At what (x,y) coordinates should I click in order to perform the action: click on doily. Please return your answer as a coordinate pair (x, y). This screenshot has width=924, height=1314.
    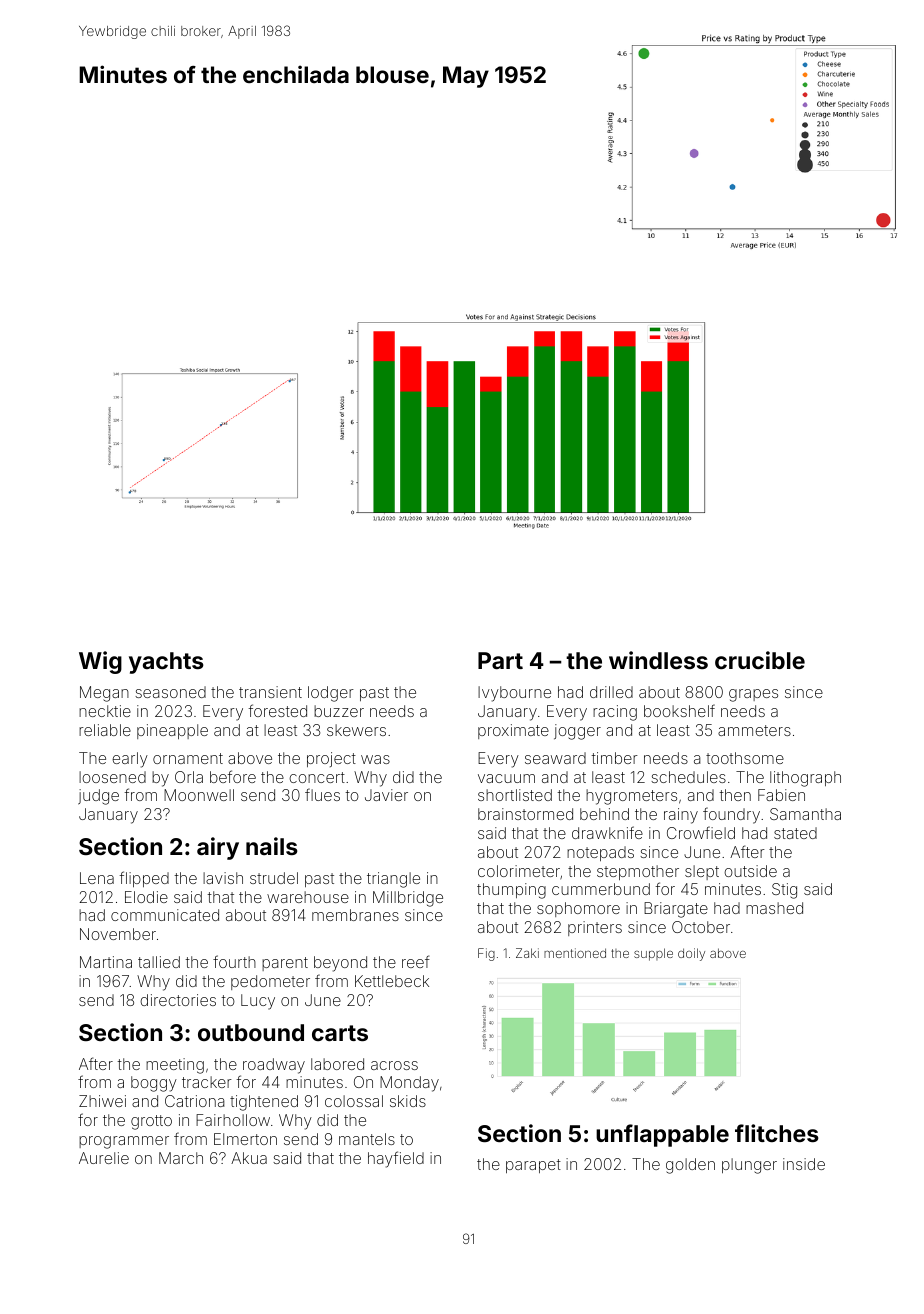
    Looking at the image, I should click on (691, 954).
